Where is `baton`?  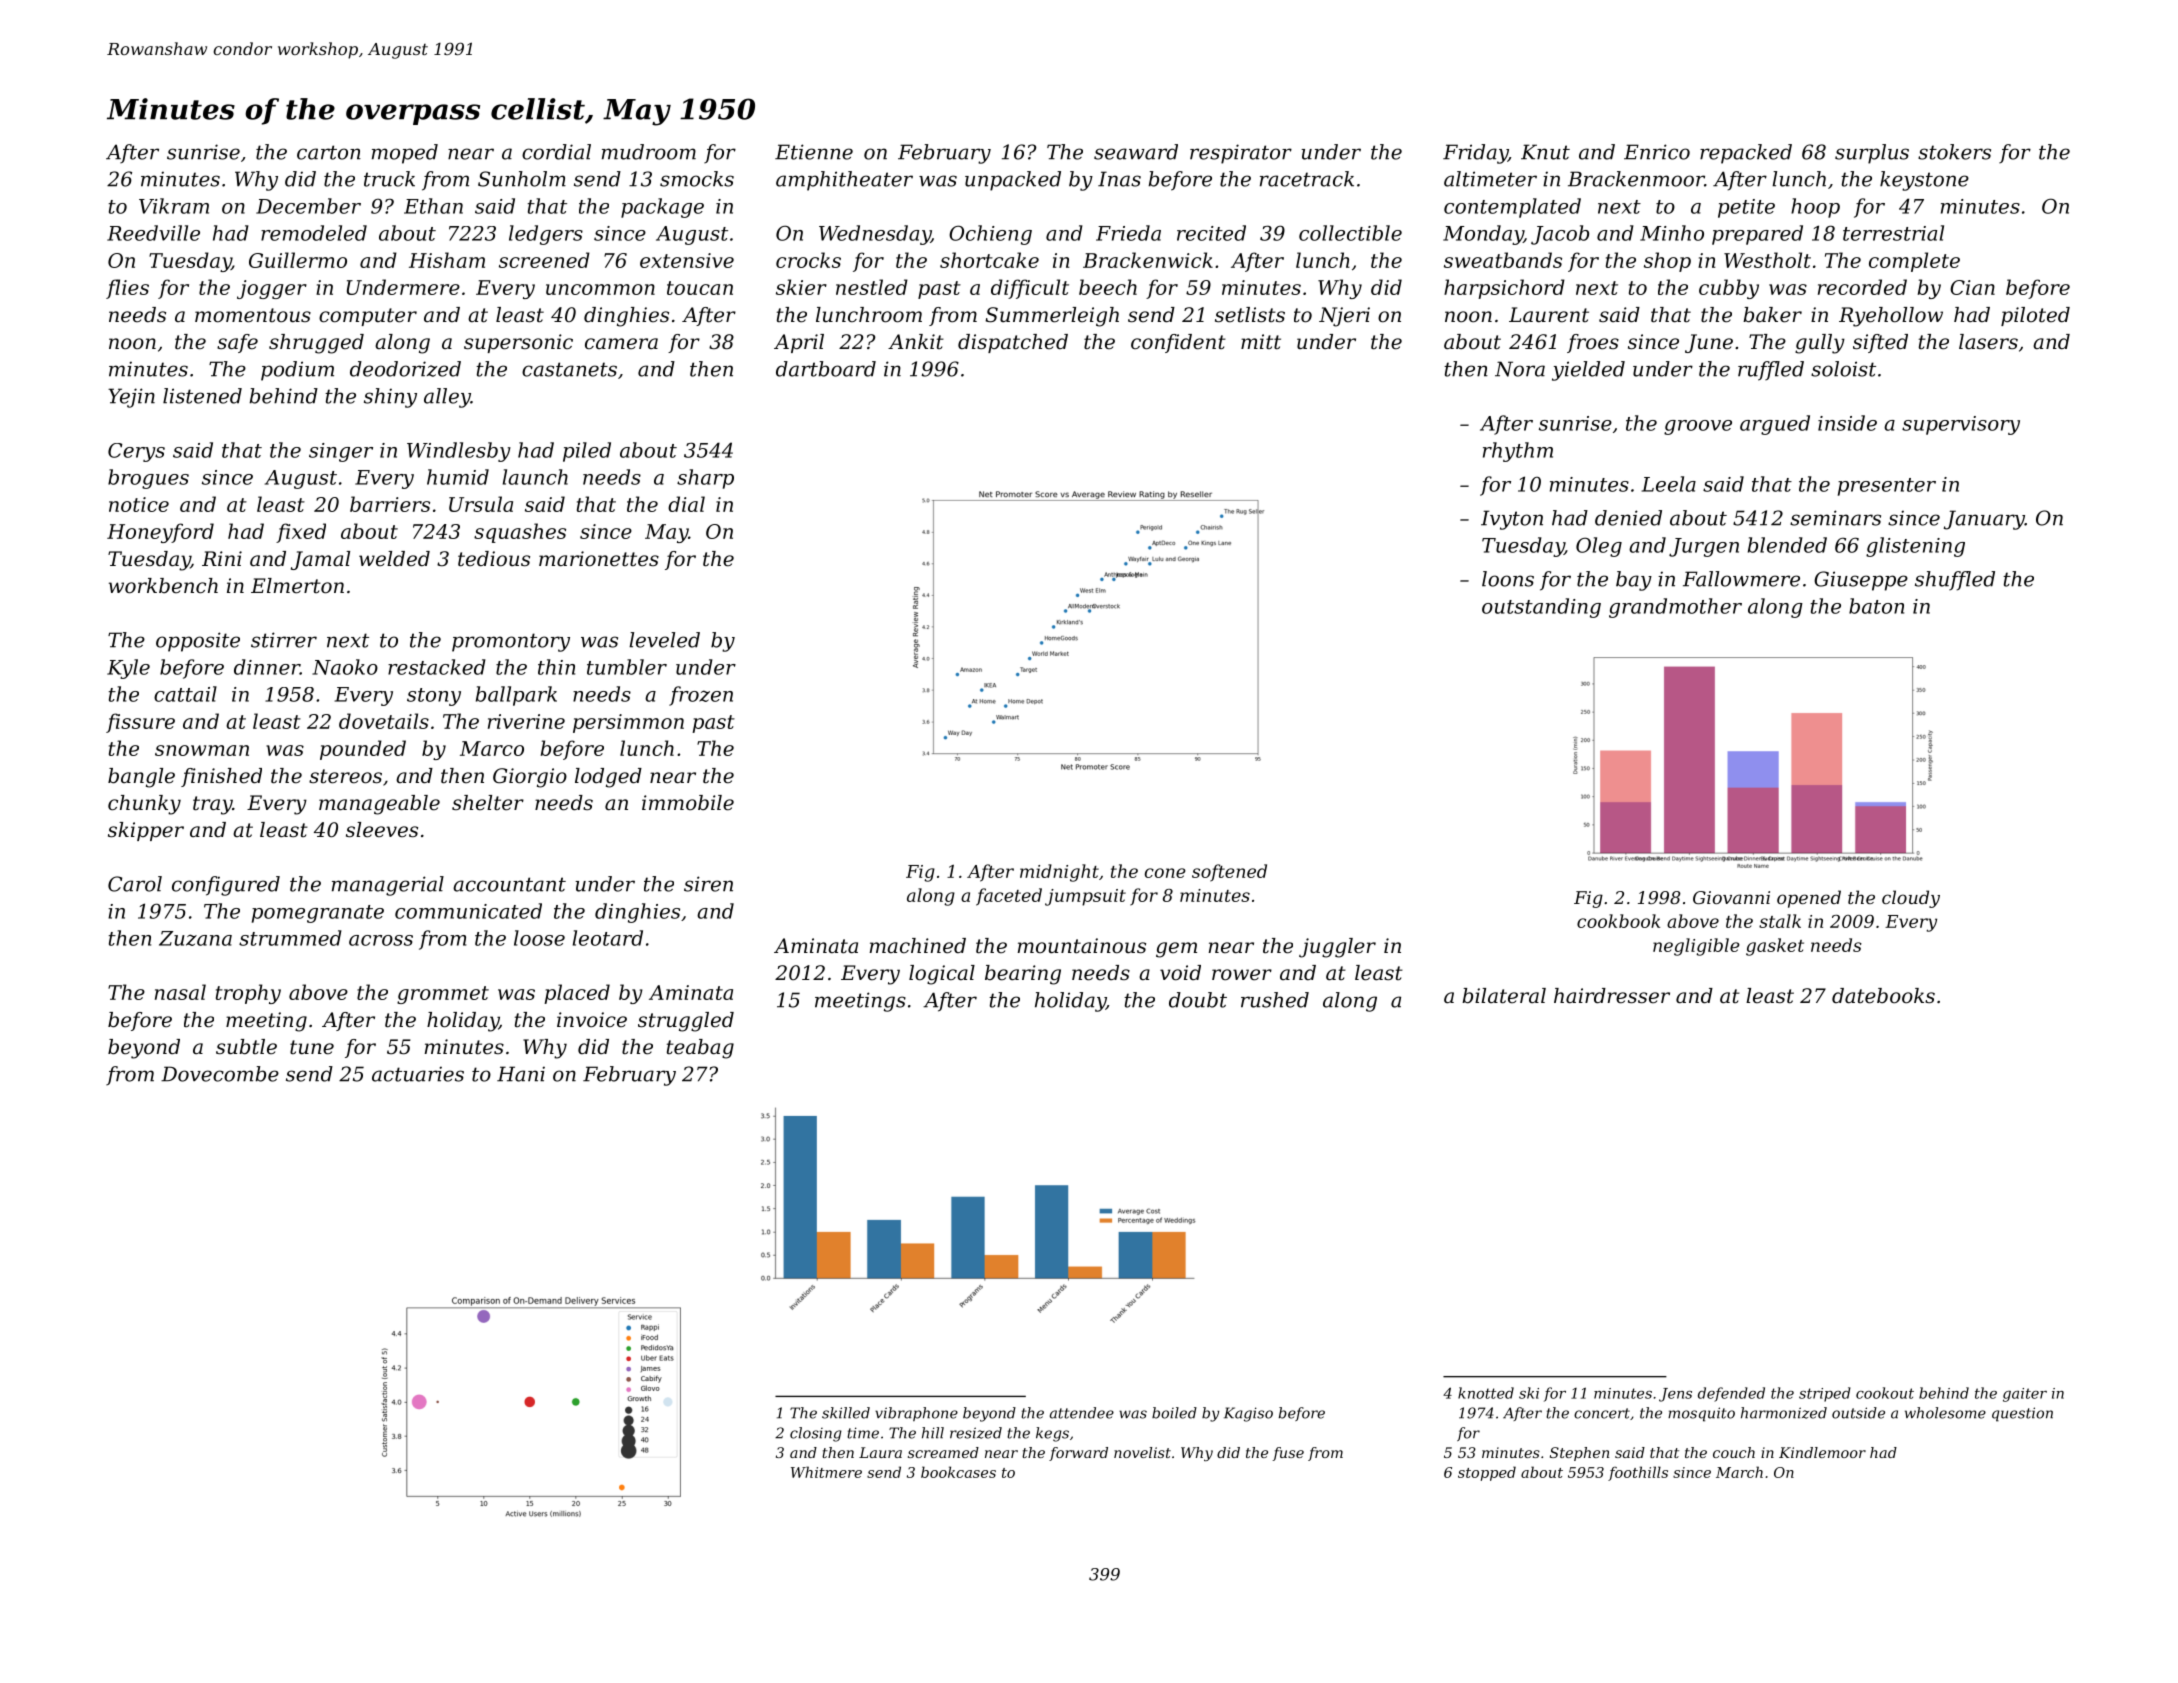 baton is located at coordinates (1876, 606).
